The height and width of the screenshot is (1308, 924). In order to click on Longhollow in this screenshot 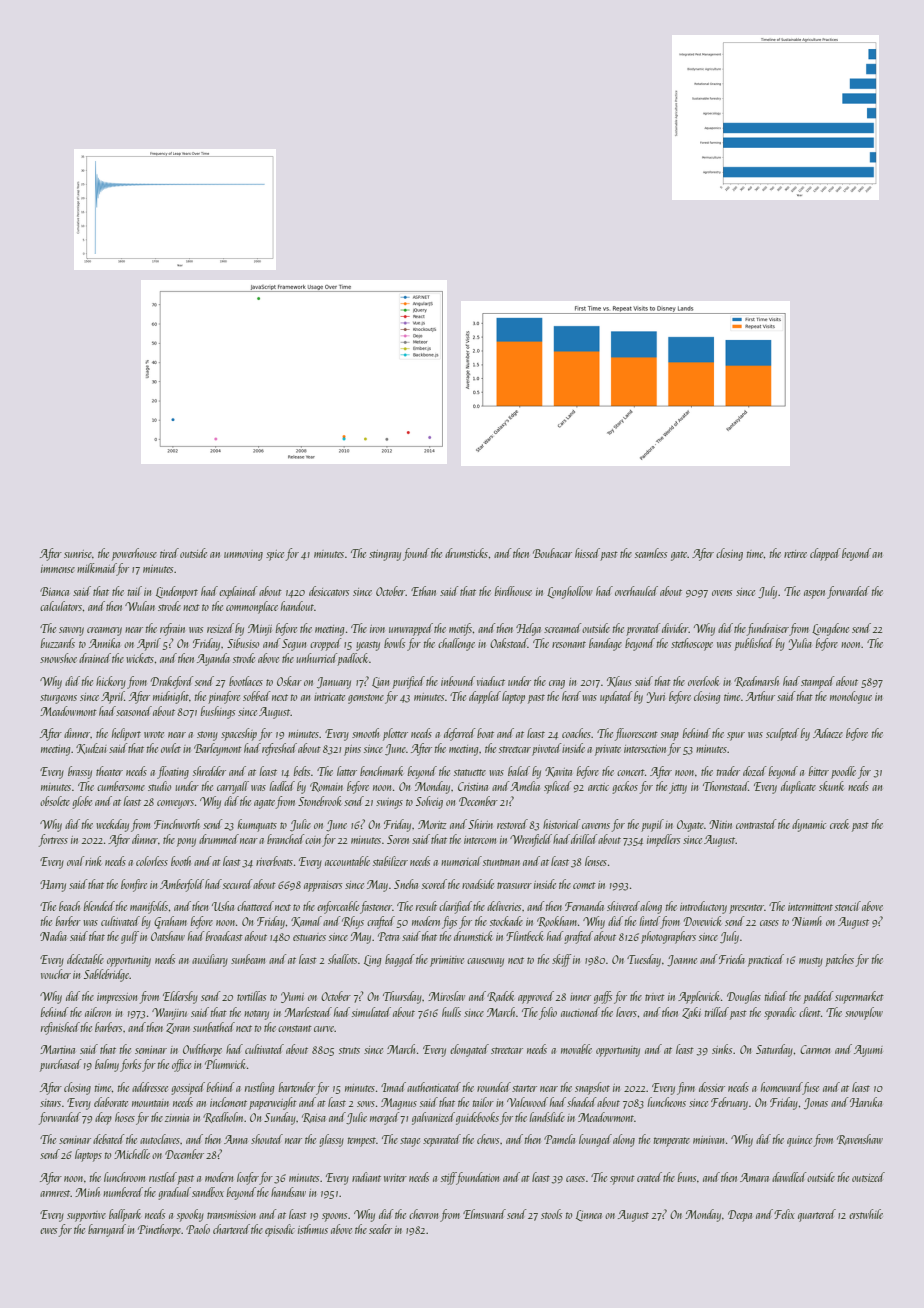, I will do `click(570, 592)`.
